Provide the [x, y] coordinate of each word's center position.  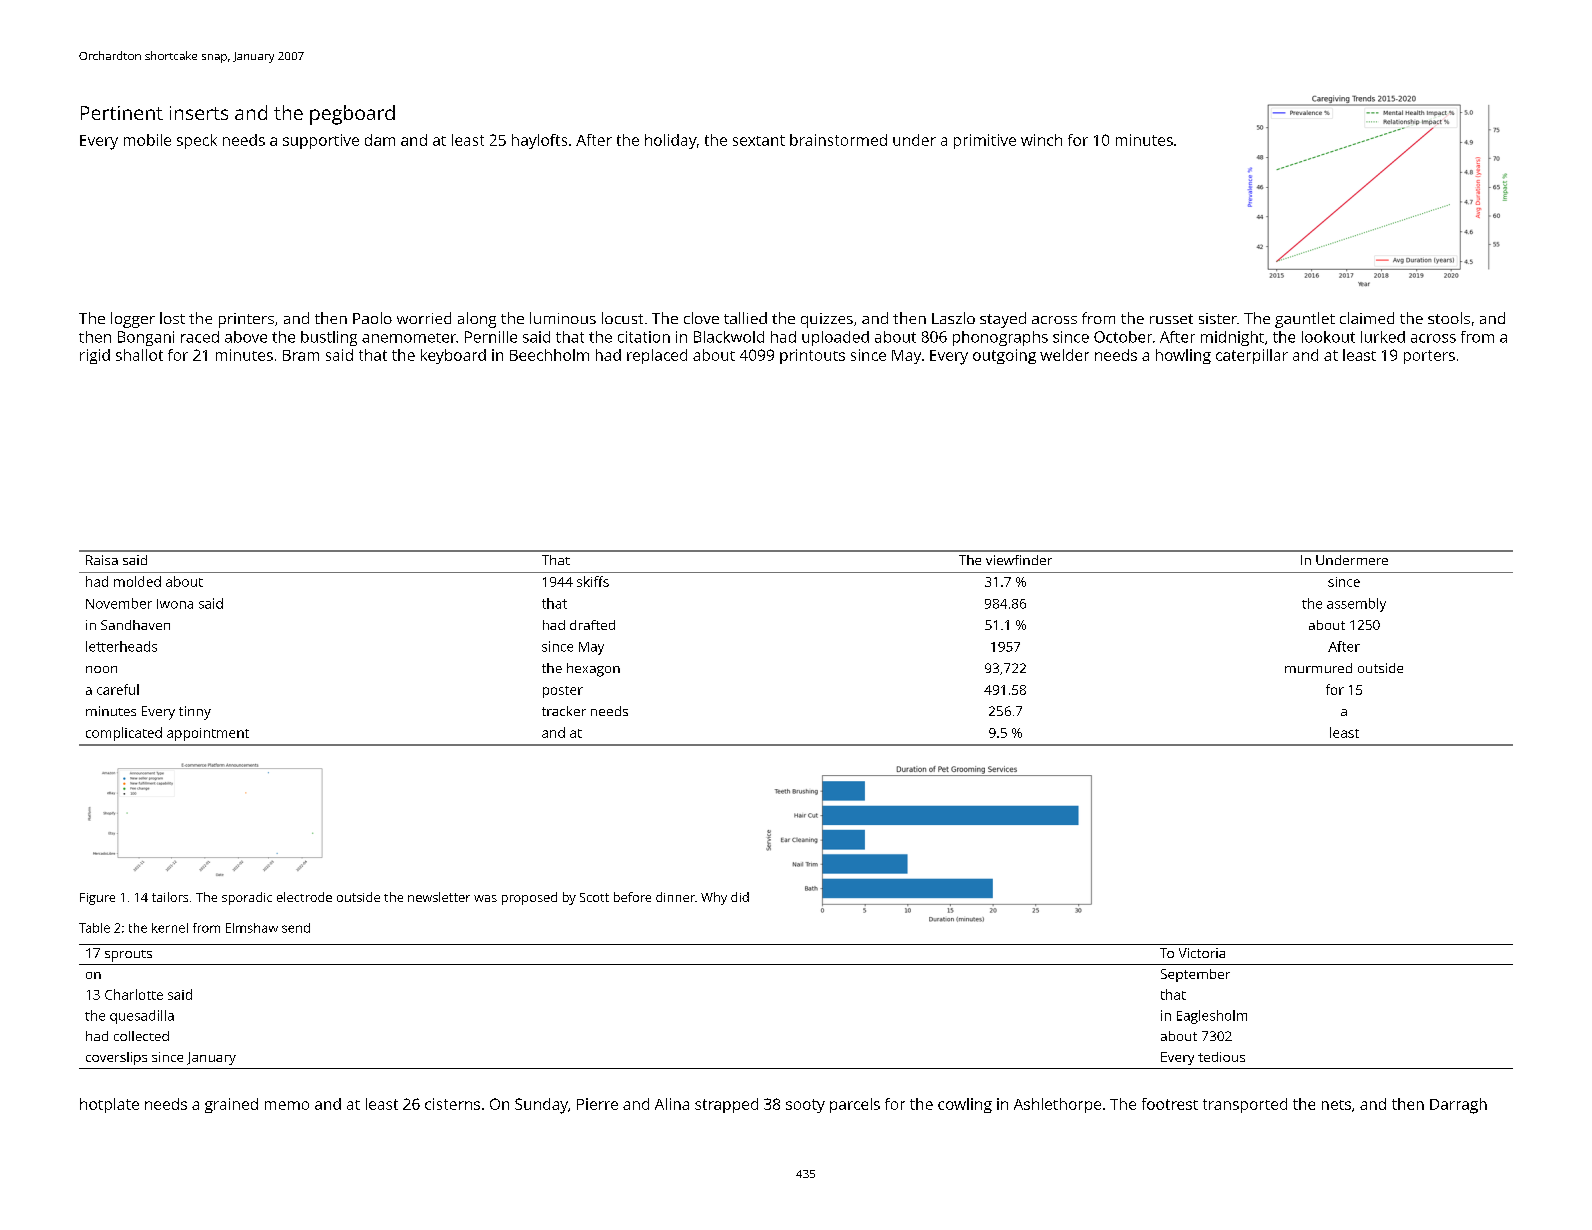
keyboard [453, 356]
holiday [671, 141]
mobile [147, 140]
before [632, 897]
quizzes [827, 320]
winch [1041, 140]
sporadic [247, 898]
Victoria [1202, 953]
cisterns [452, 1104]
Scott [594, 897]
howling [1183, 356]
